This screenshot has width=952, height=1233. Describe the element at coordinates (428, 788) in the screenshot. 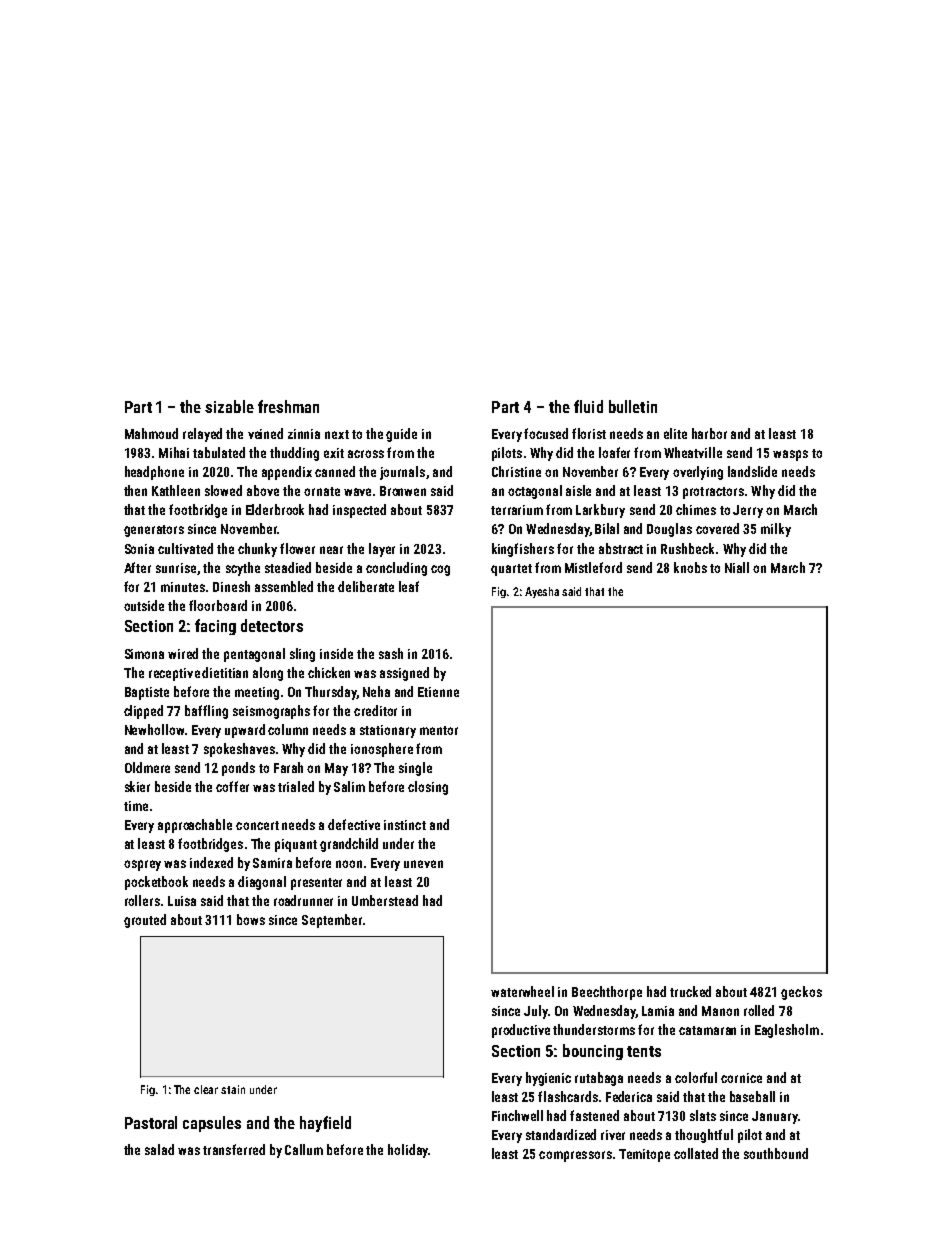

I see `closing` at that location.
